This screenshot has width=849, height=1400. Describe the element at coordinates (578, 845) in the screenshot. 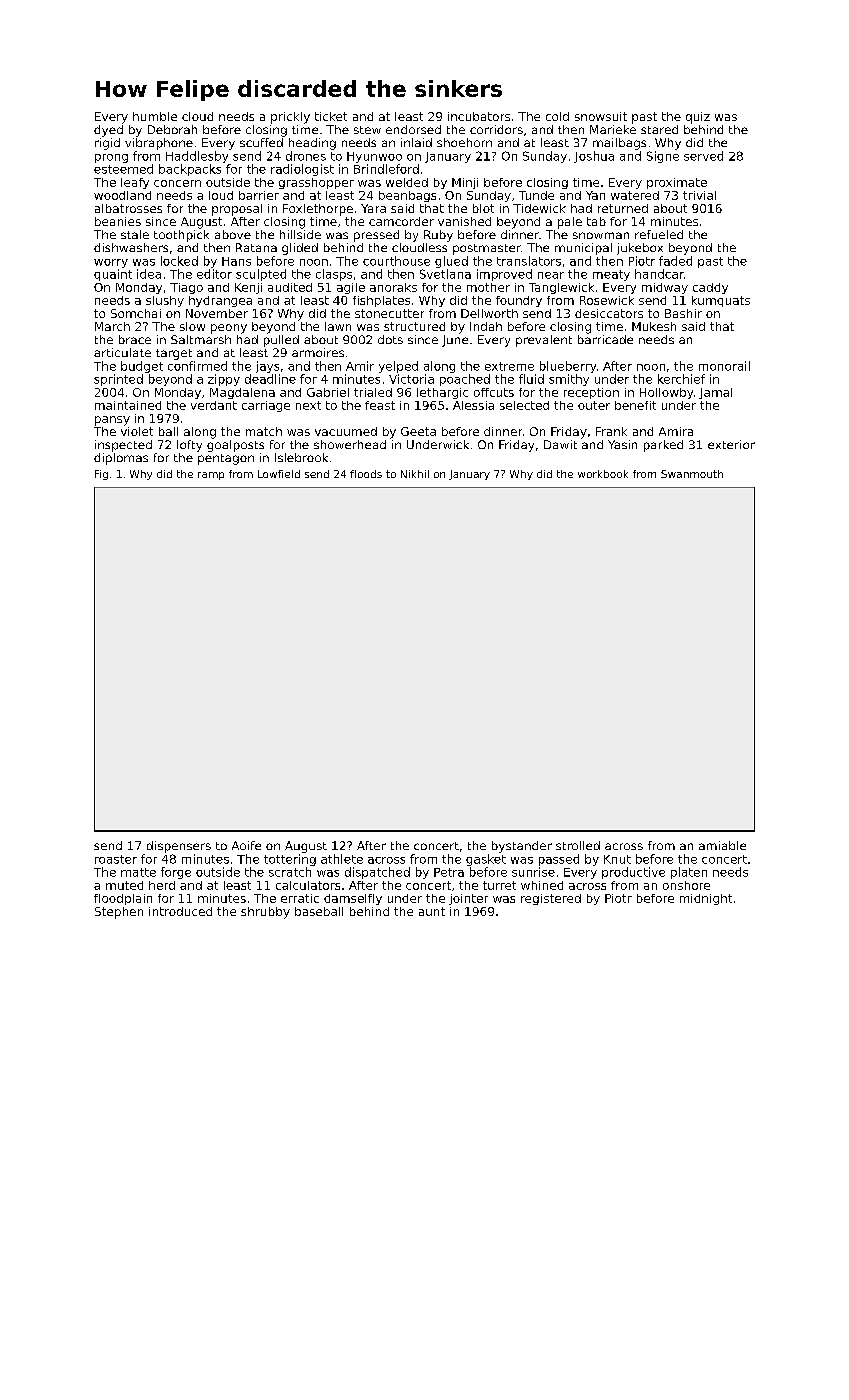

I see `strolled` at that location.
